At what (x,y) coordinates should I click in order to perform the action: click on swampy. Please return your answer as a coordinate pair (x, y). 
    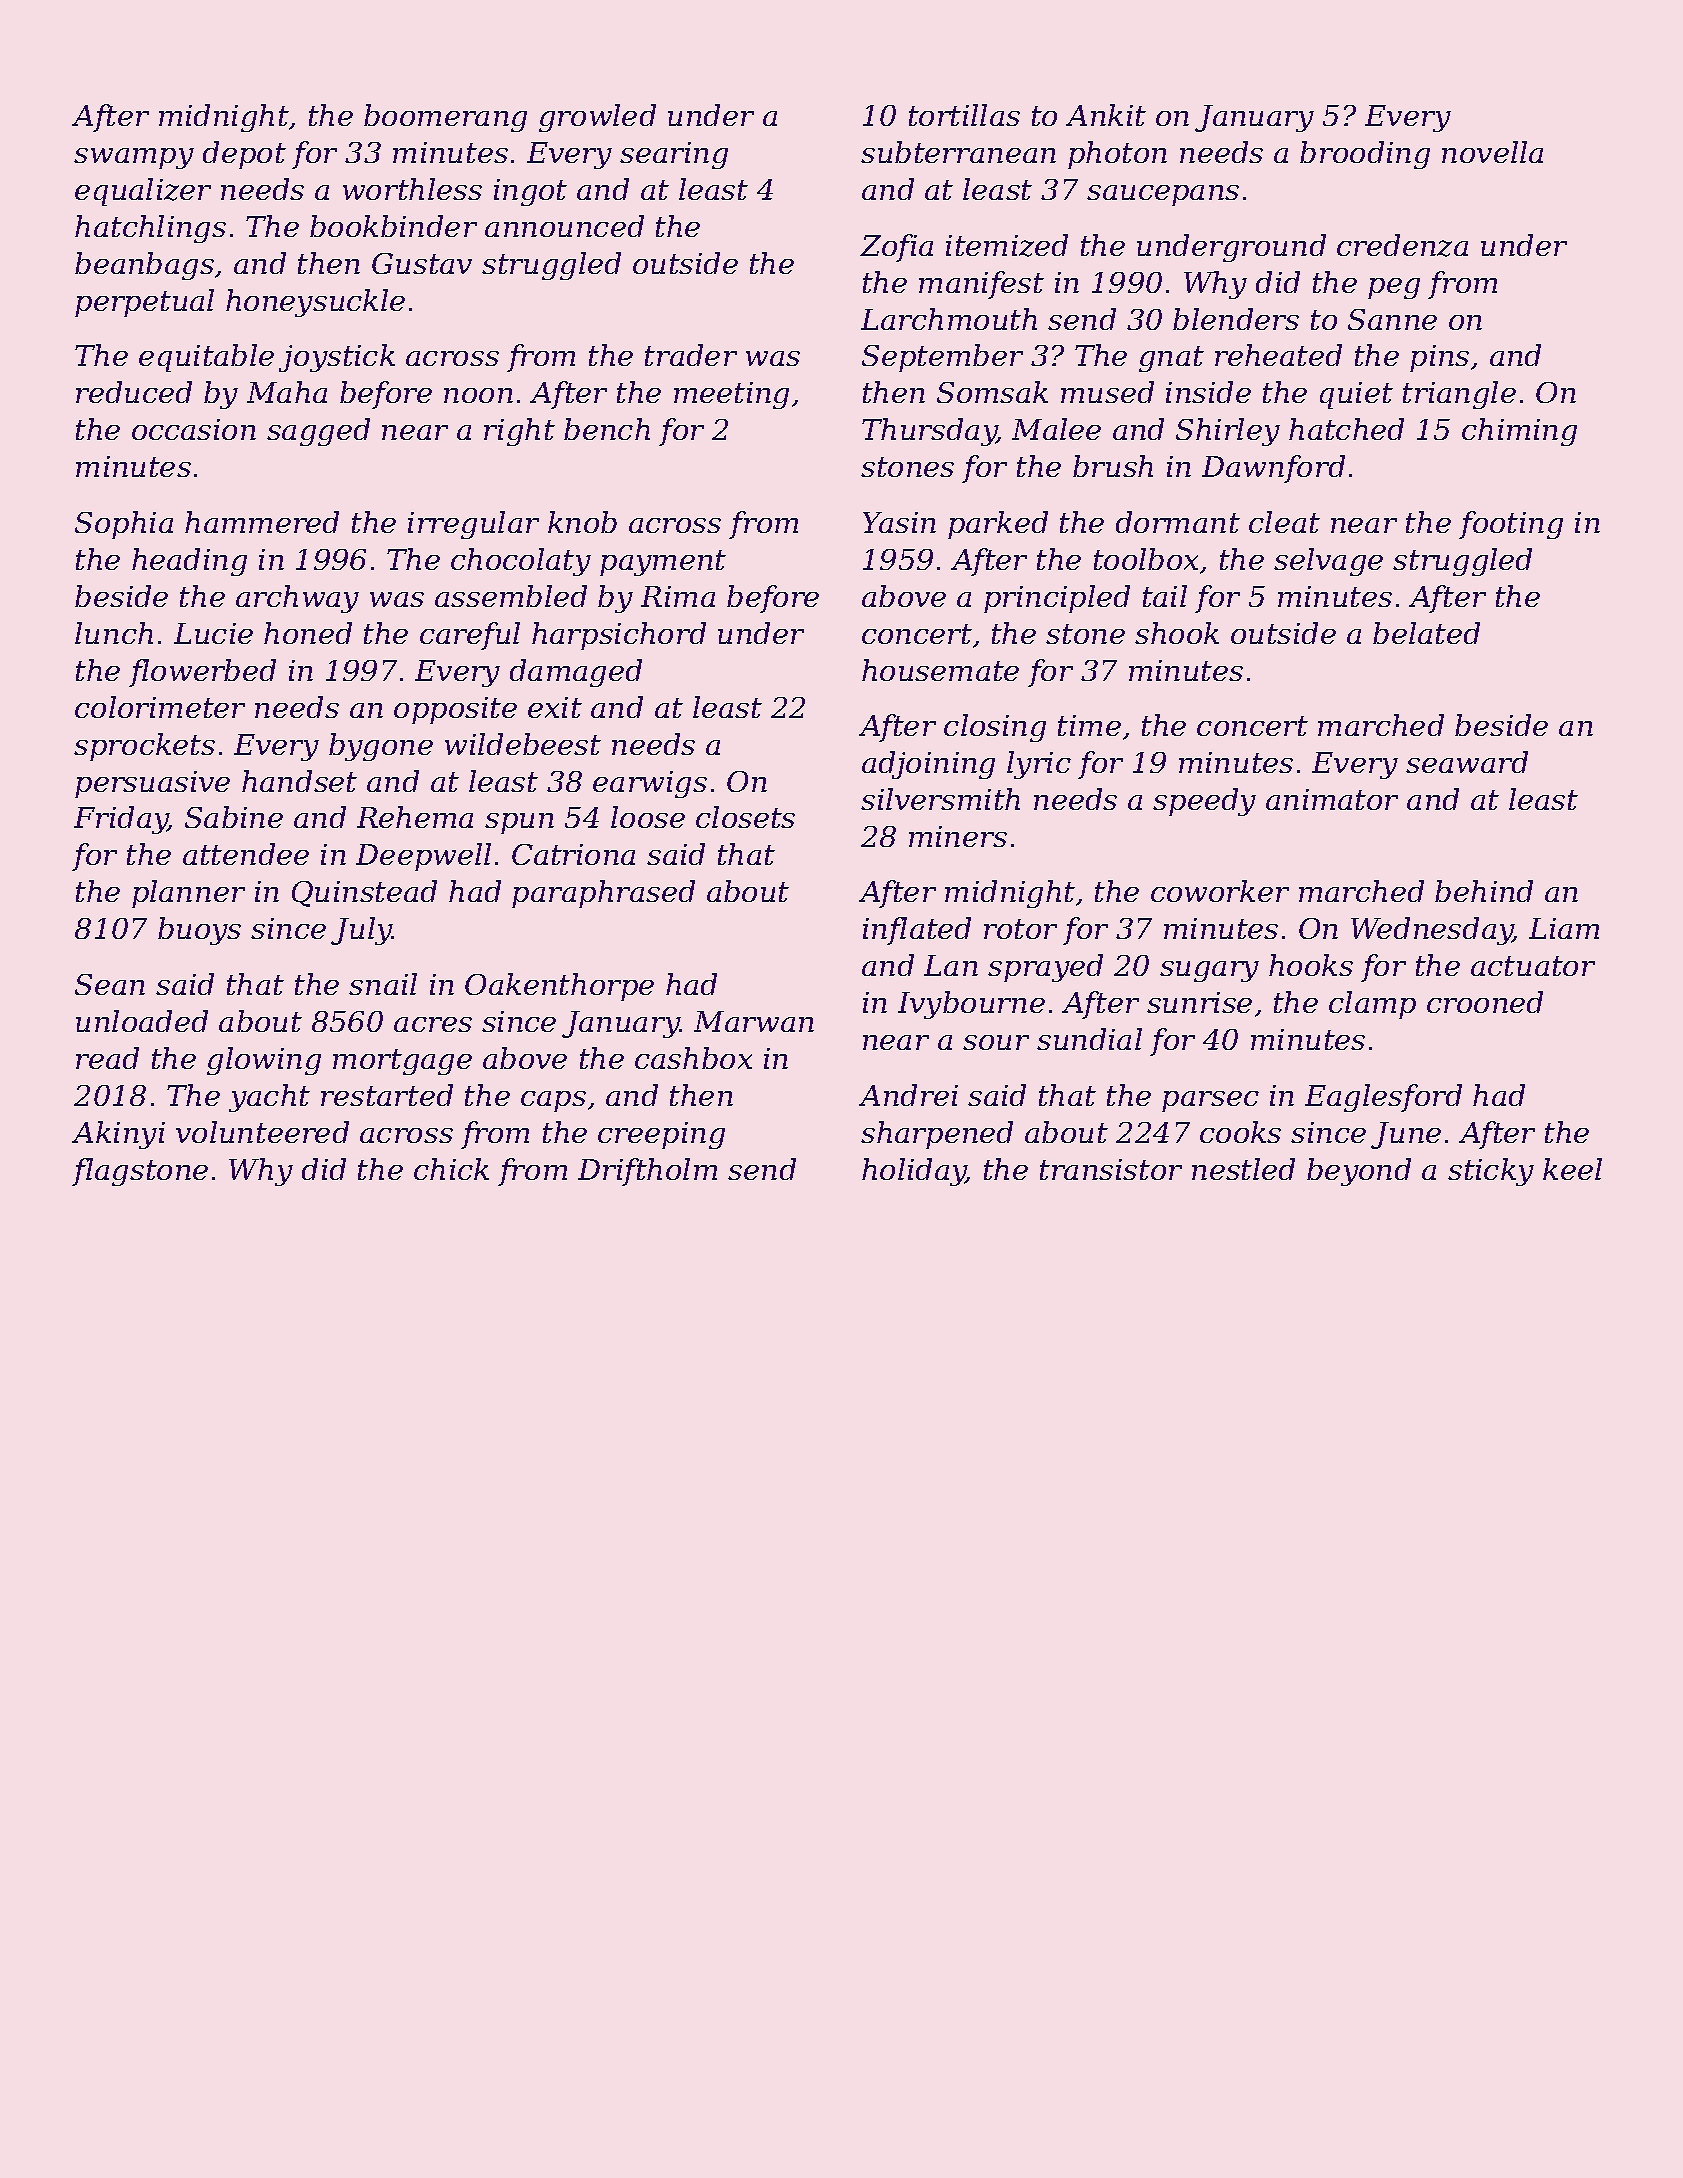
    Looking at the image, I should click on (134, 158).
